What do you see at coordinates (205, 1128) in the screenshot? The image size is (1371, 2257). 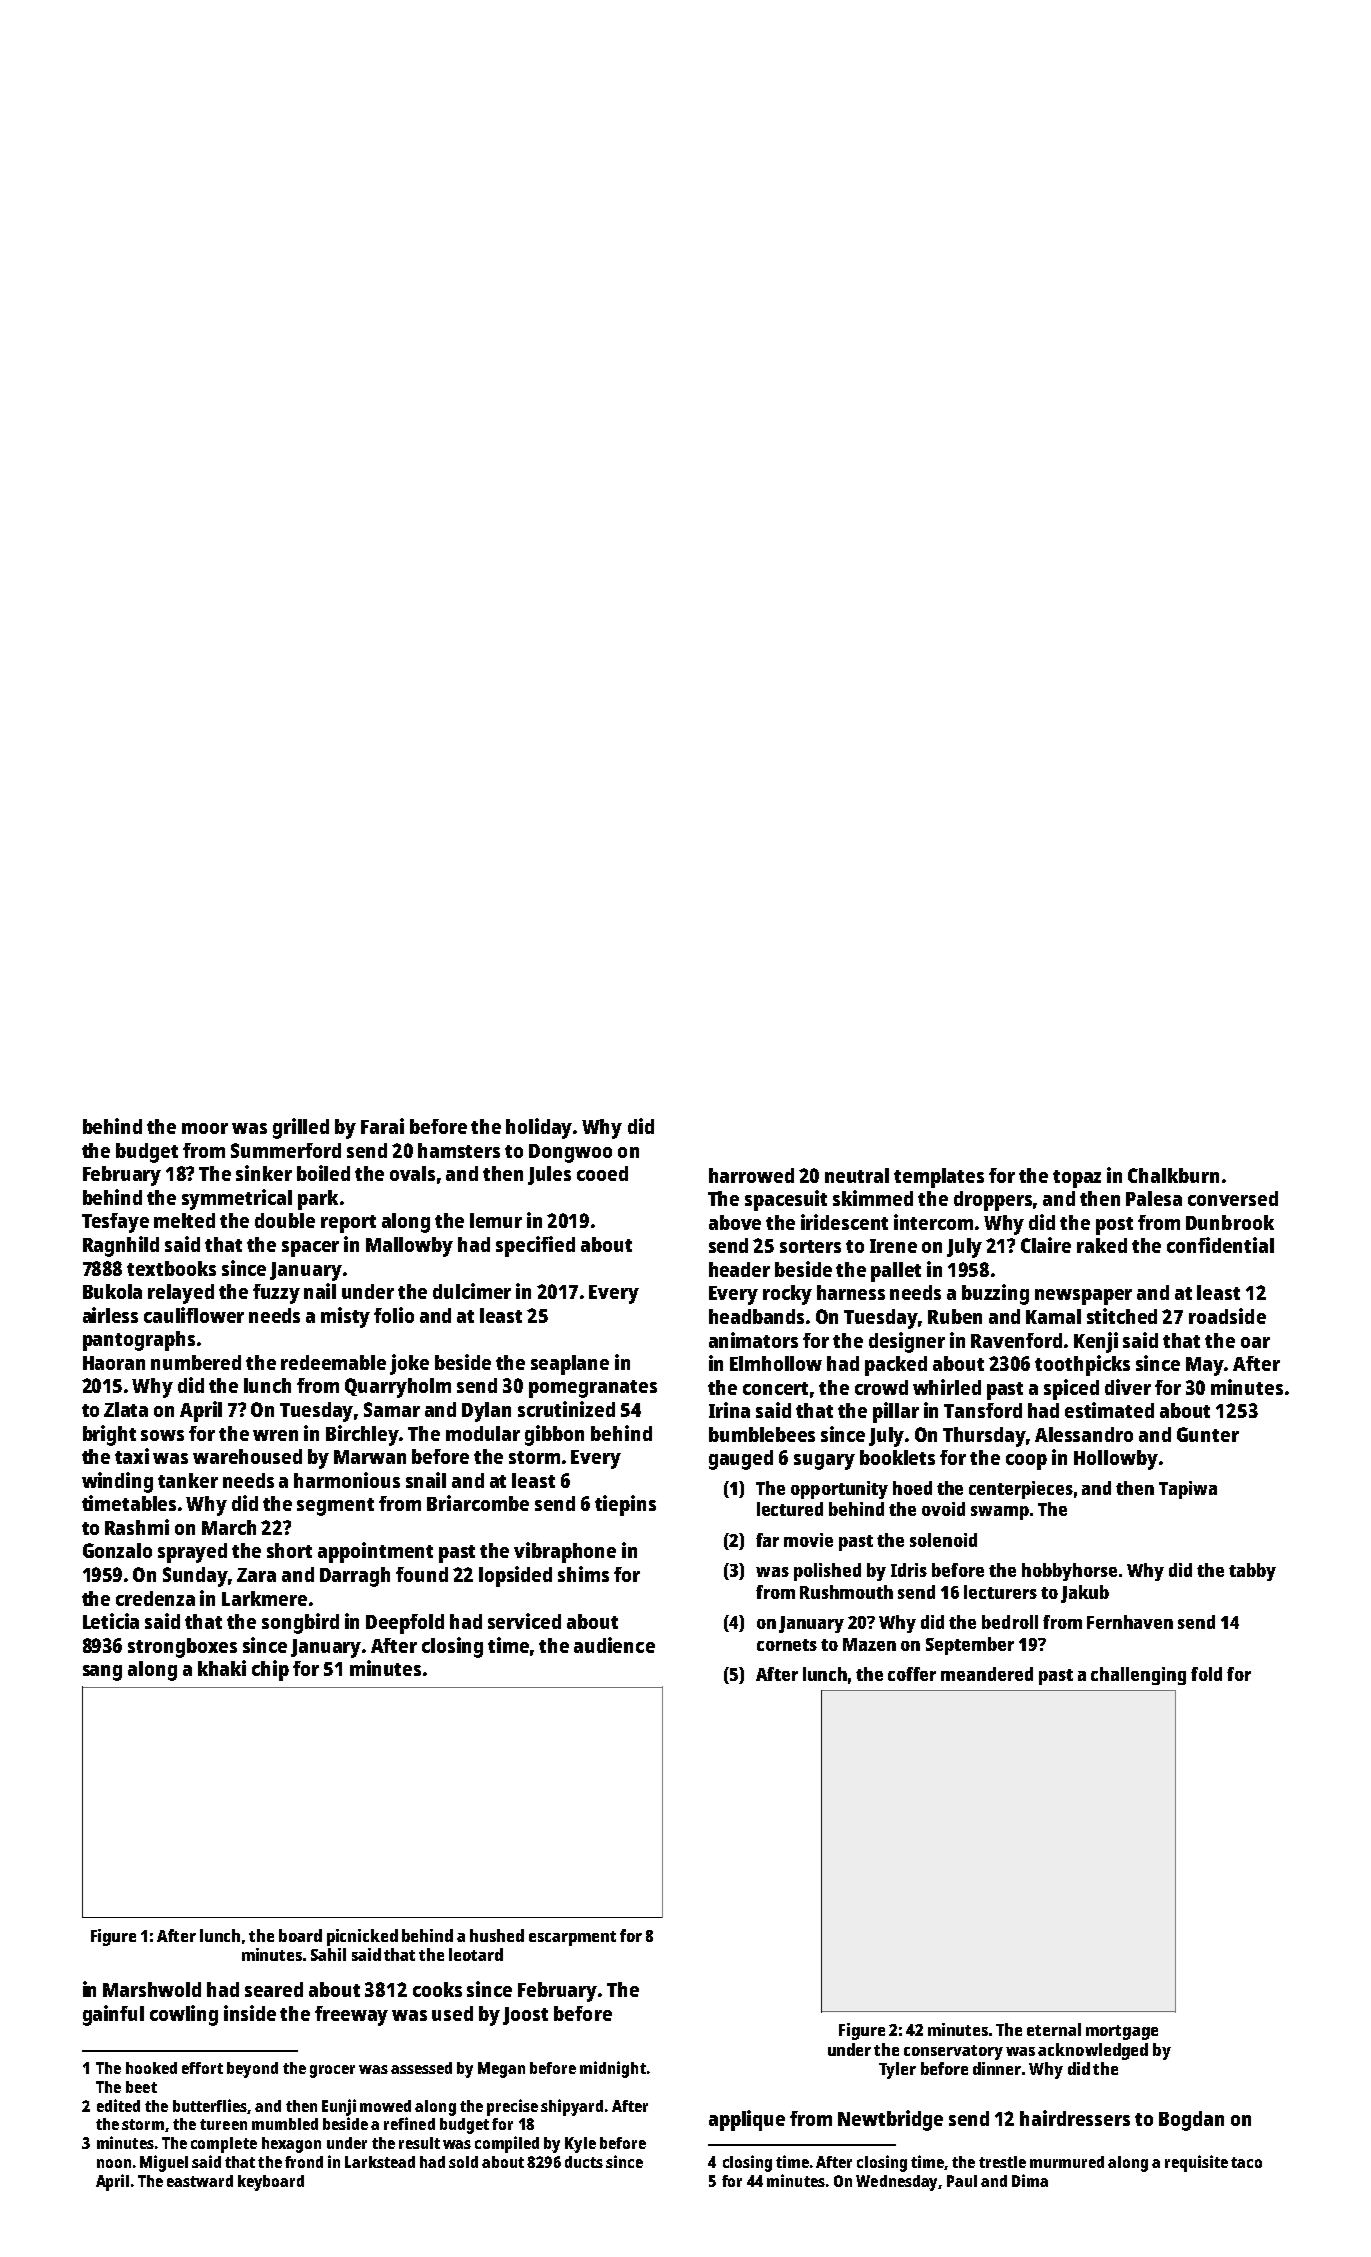 I see `moor` at bounding box center [205, 1128].
